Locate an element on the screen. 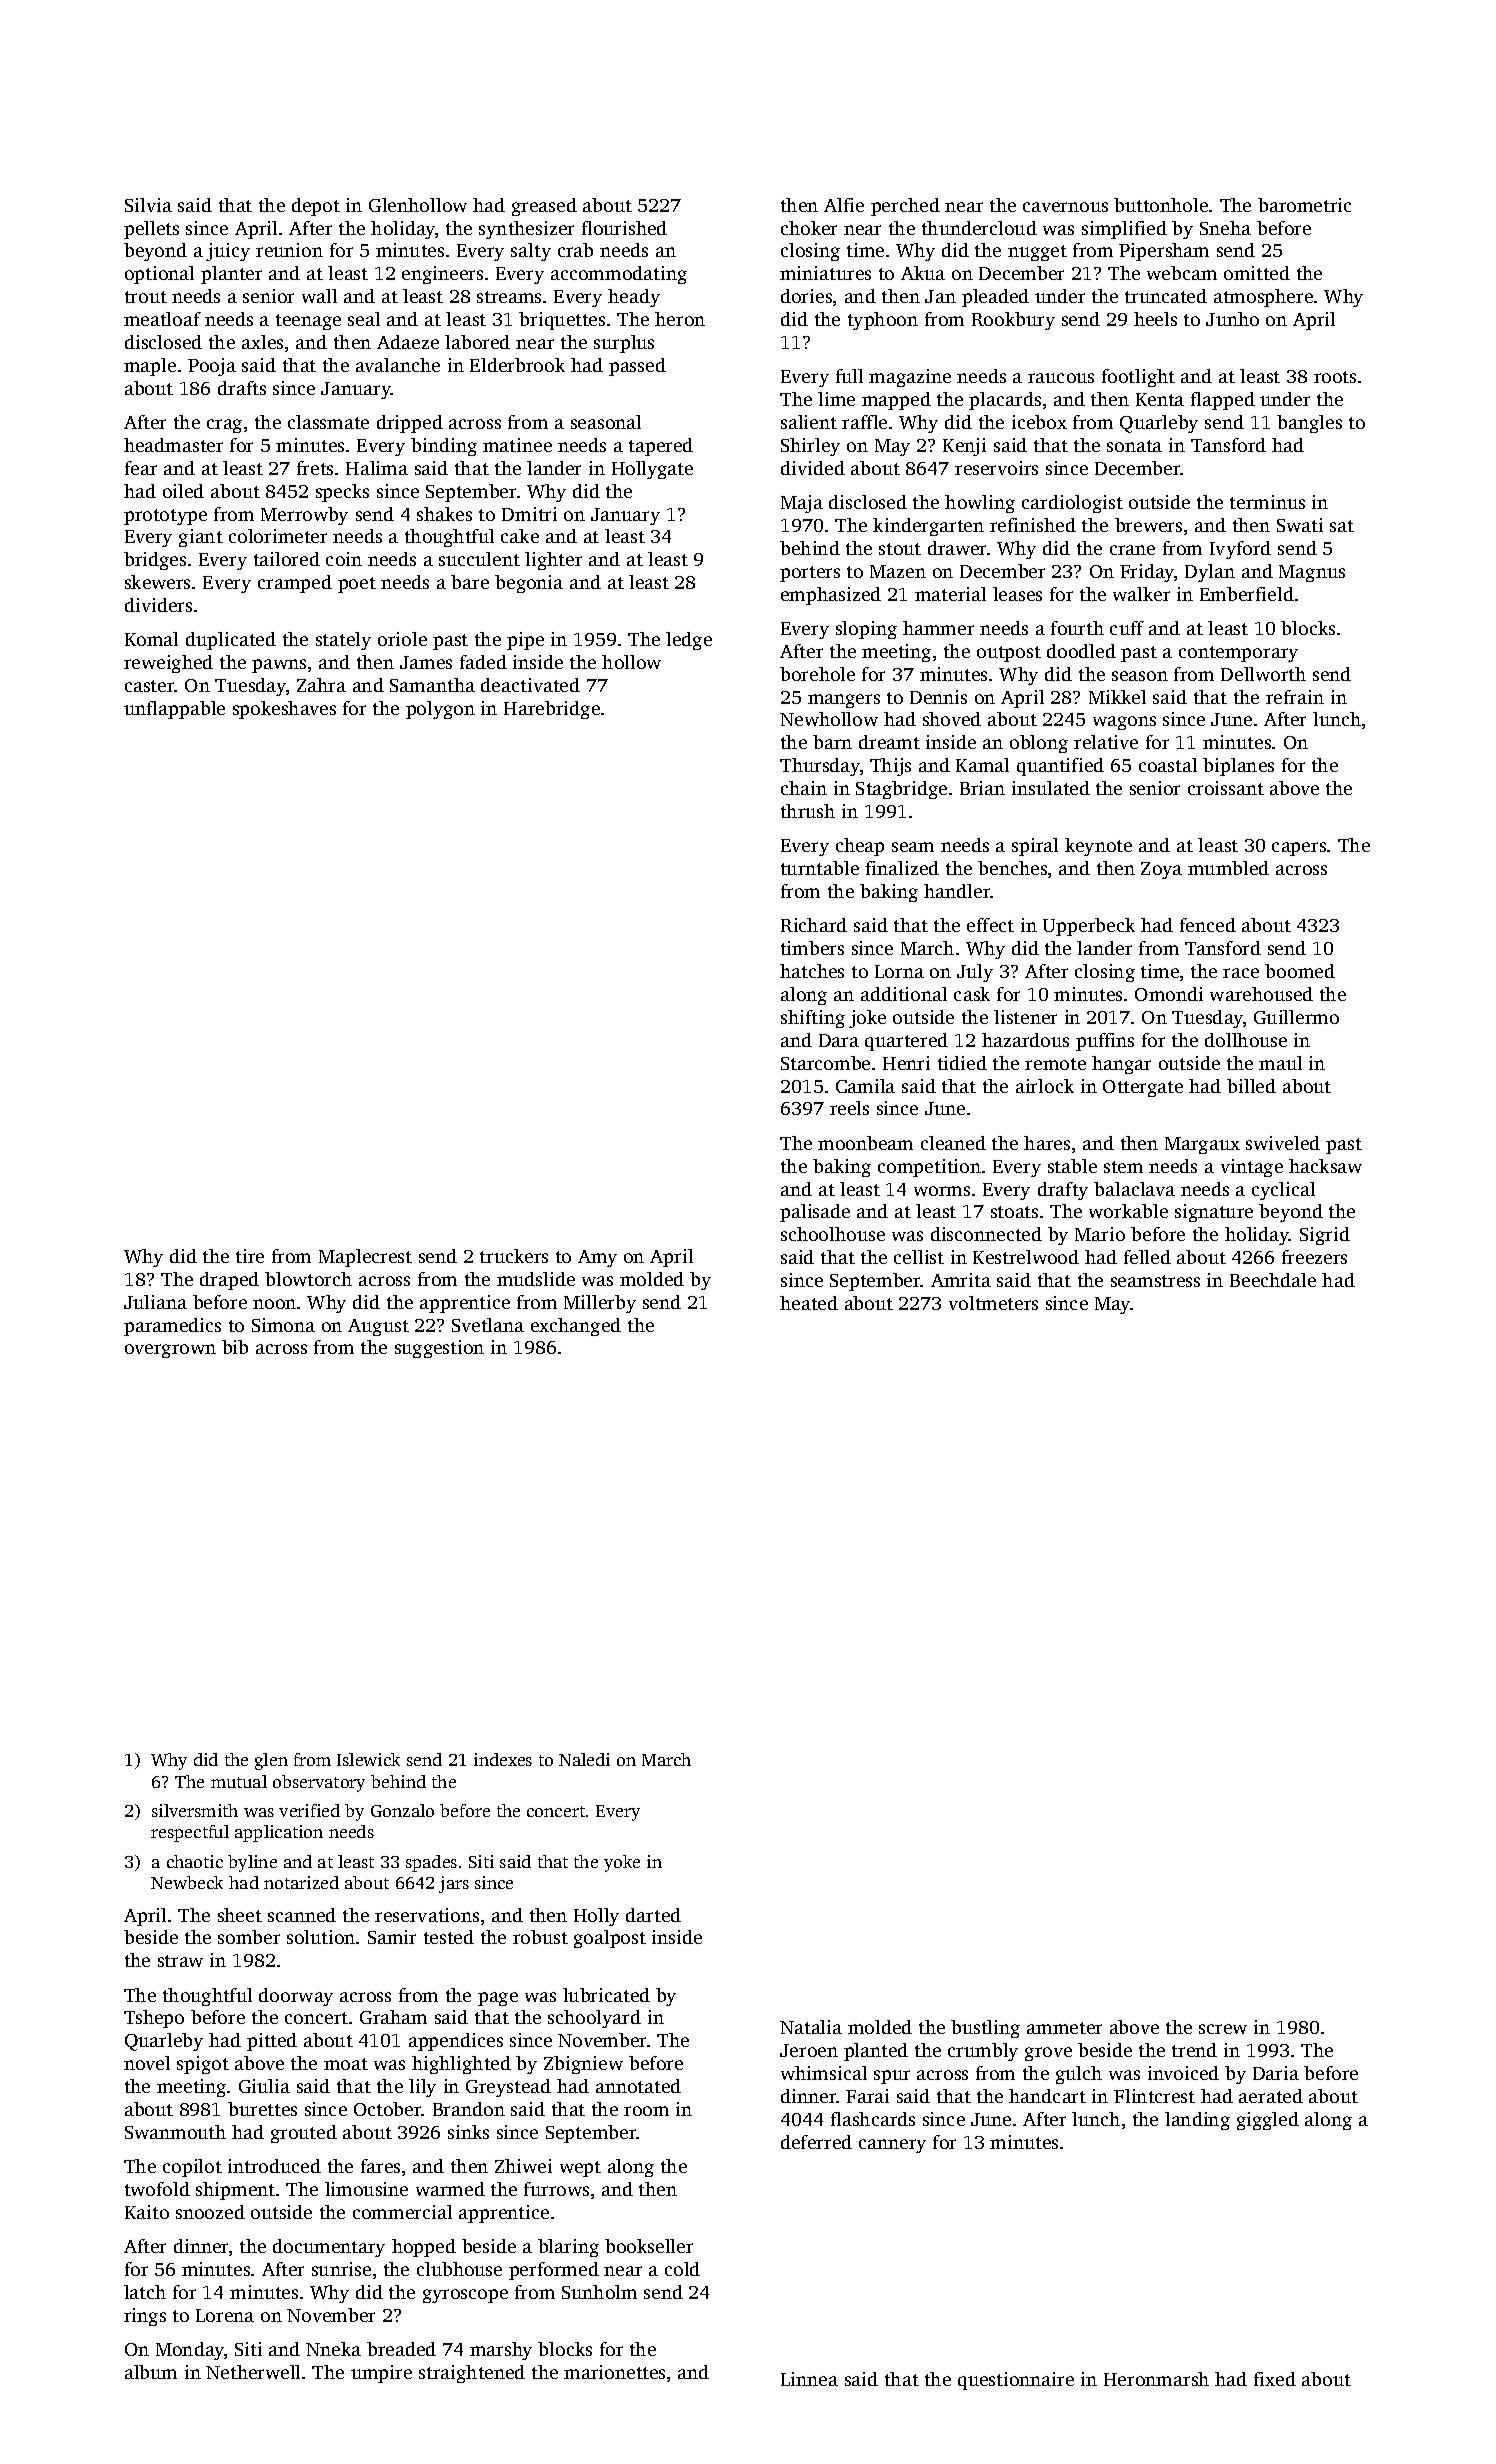 This screenshot has height=2464, width=1496. additional is located at coordinates (904, 994).
